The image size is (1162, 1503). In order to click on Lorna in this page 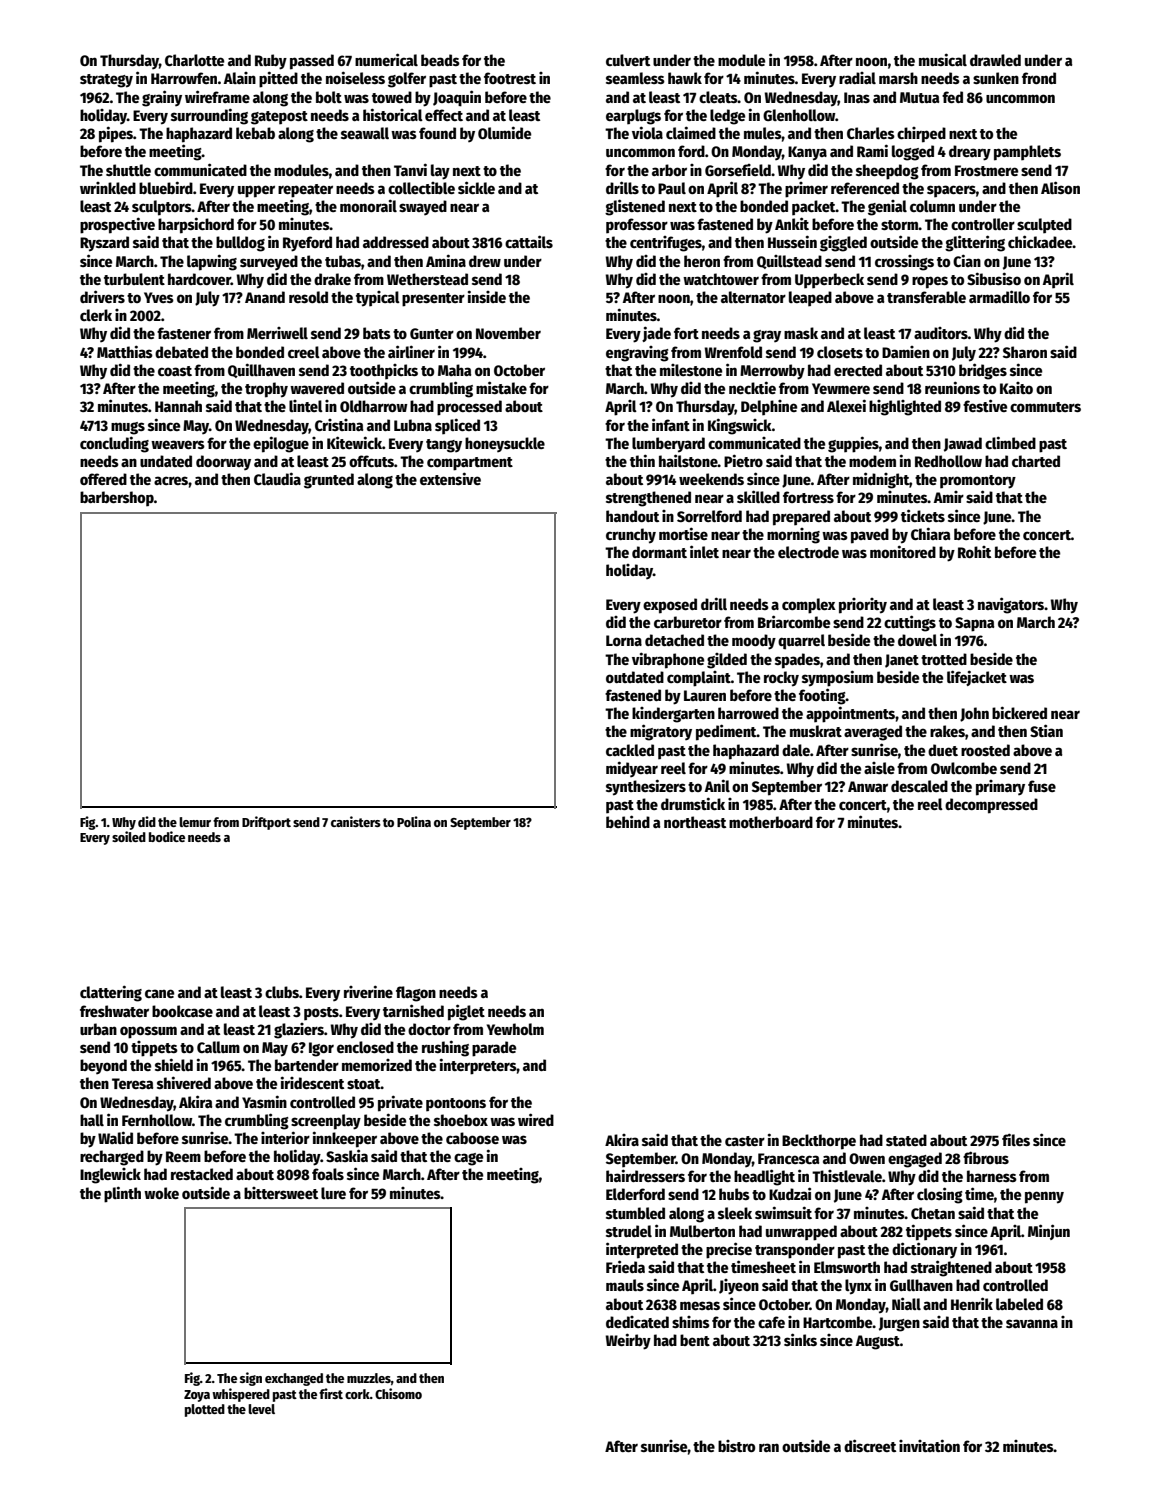, I will do `click(624, 640)`.
